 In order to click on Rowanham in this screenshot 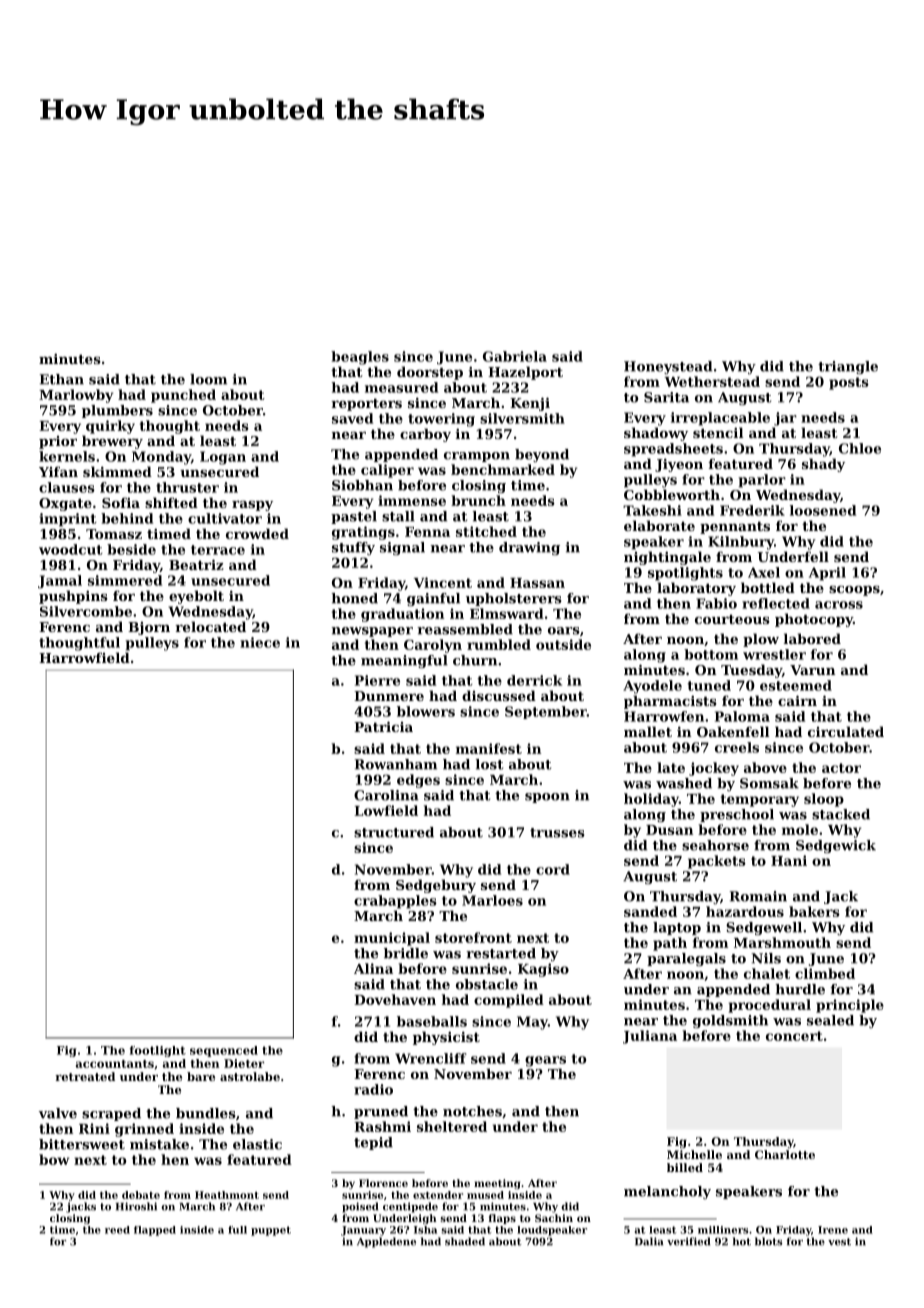, I will do `click(396, 764)`.
